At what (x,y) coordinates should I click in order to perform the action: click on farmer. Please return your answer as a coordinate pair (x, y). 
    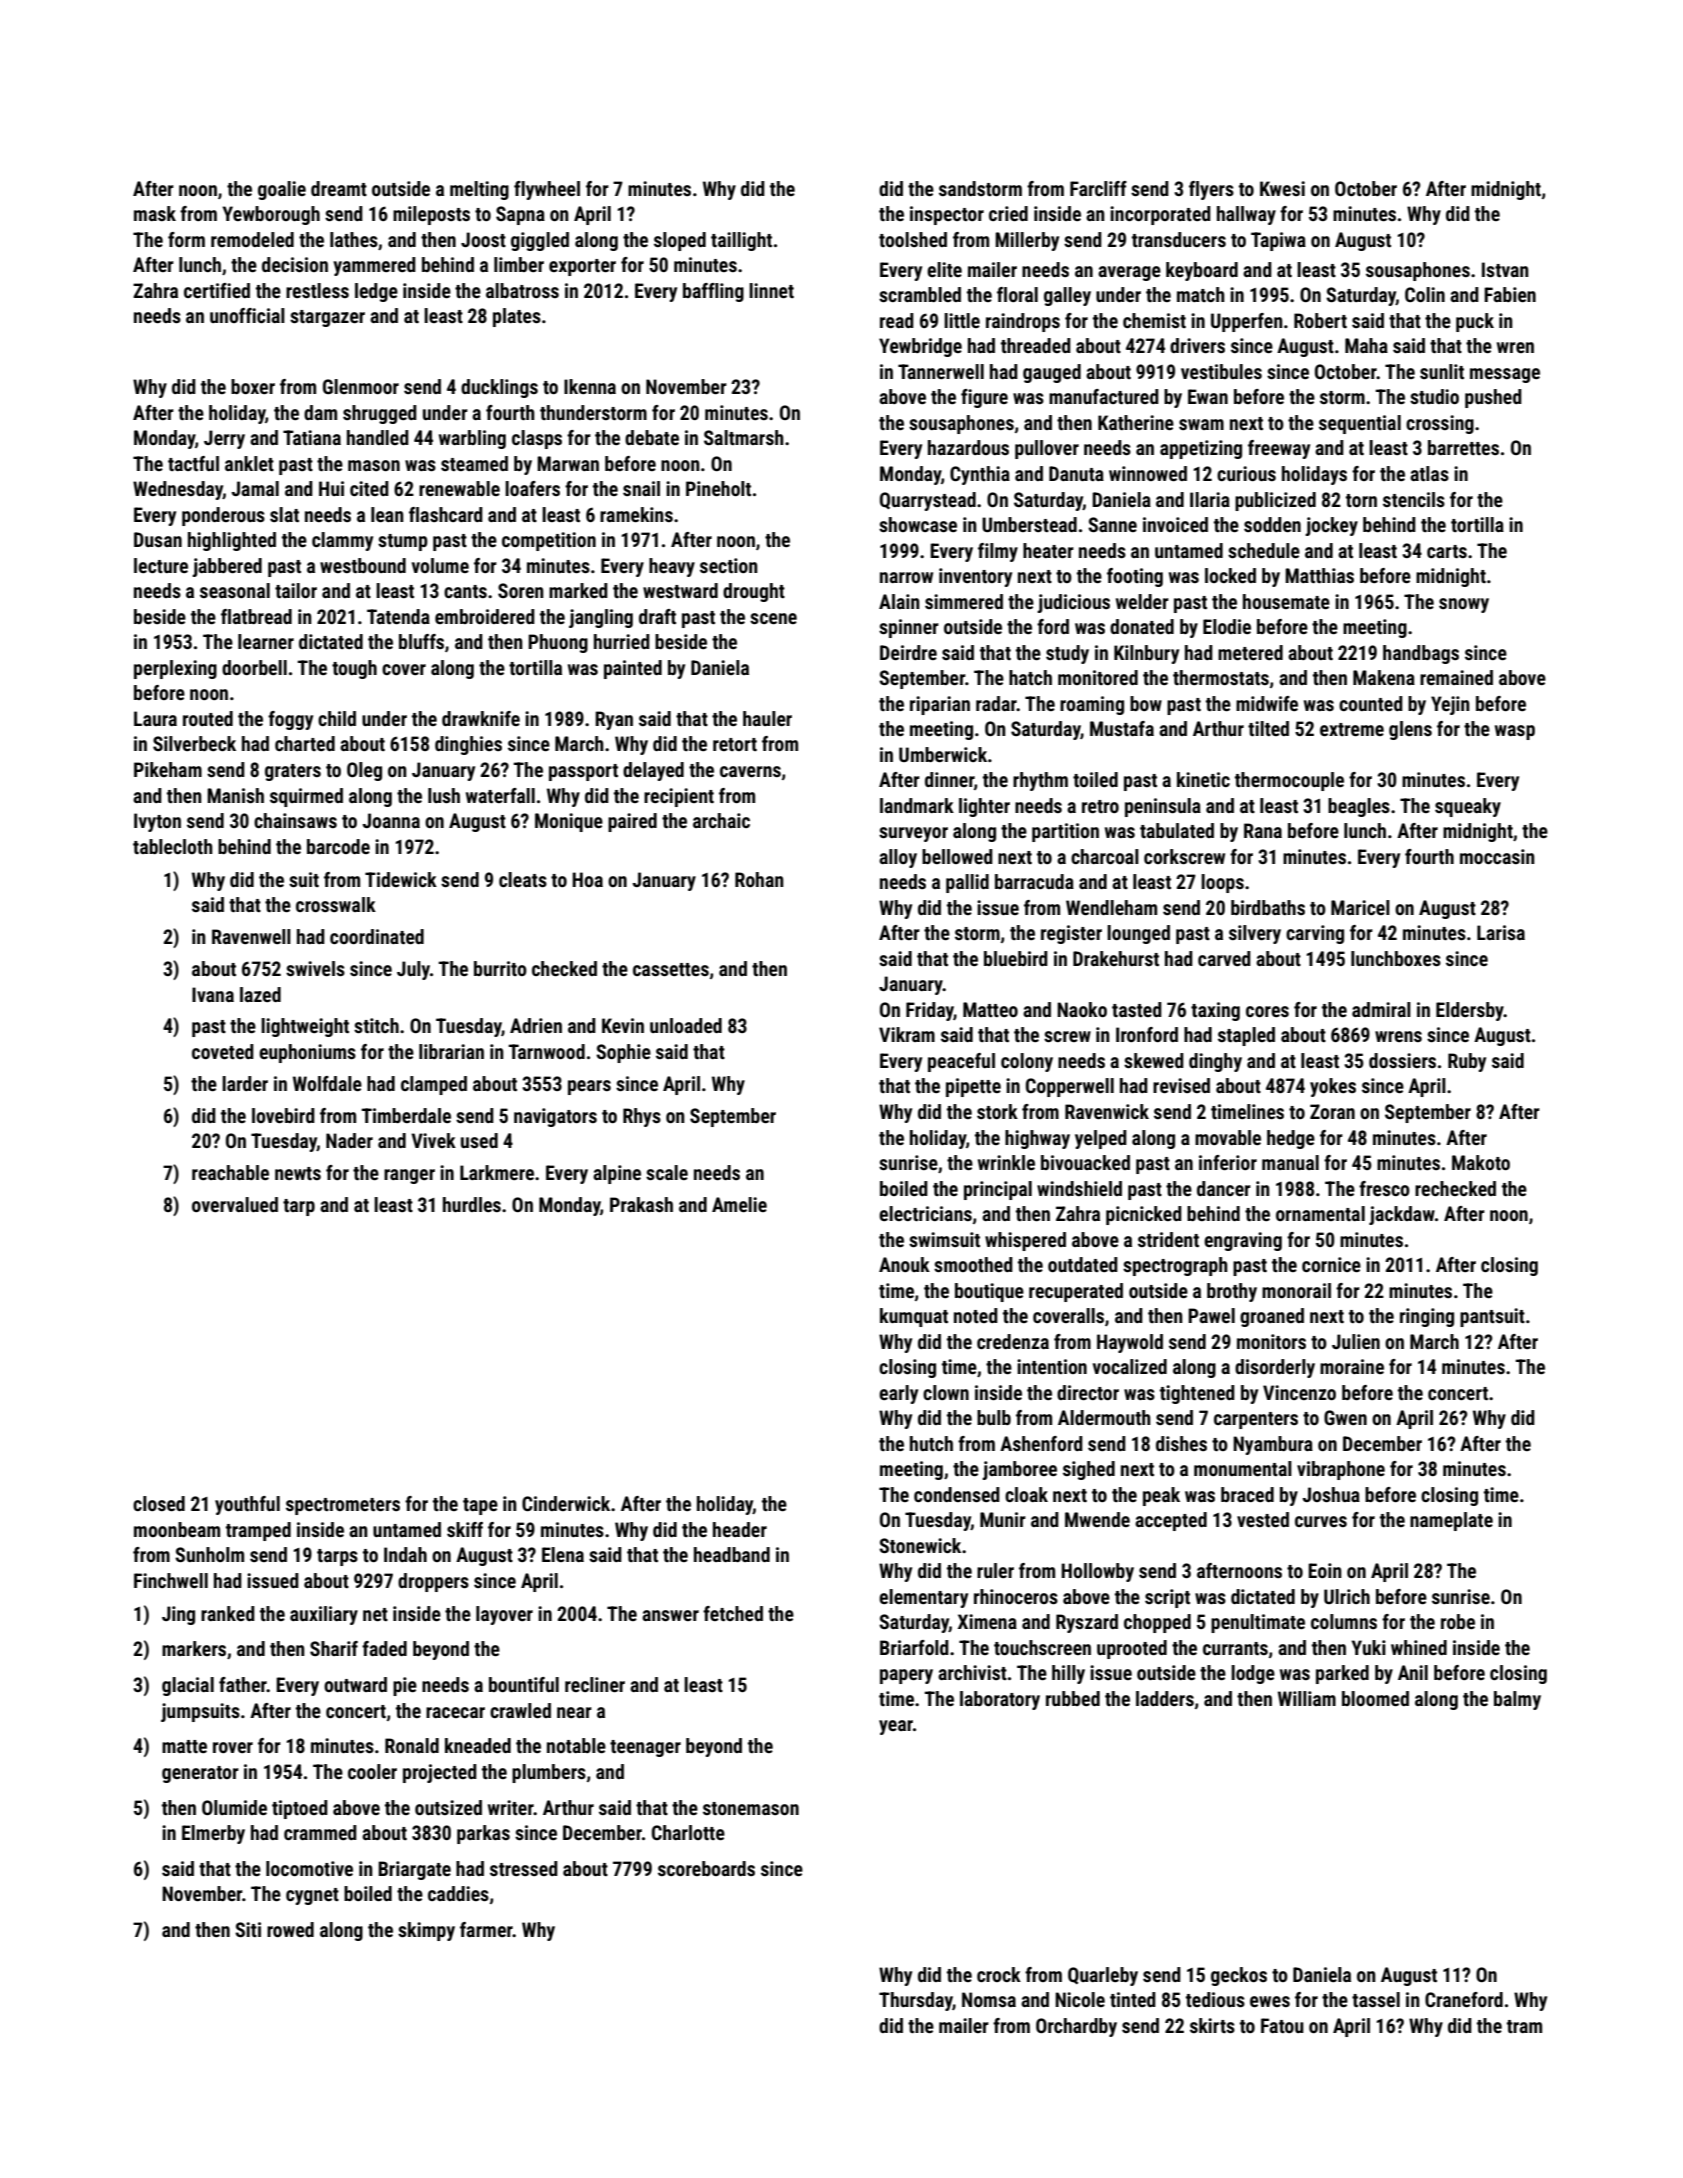
    Looking at the image, I should click on (486, 1929).
